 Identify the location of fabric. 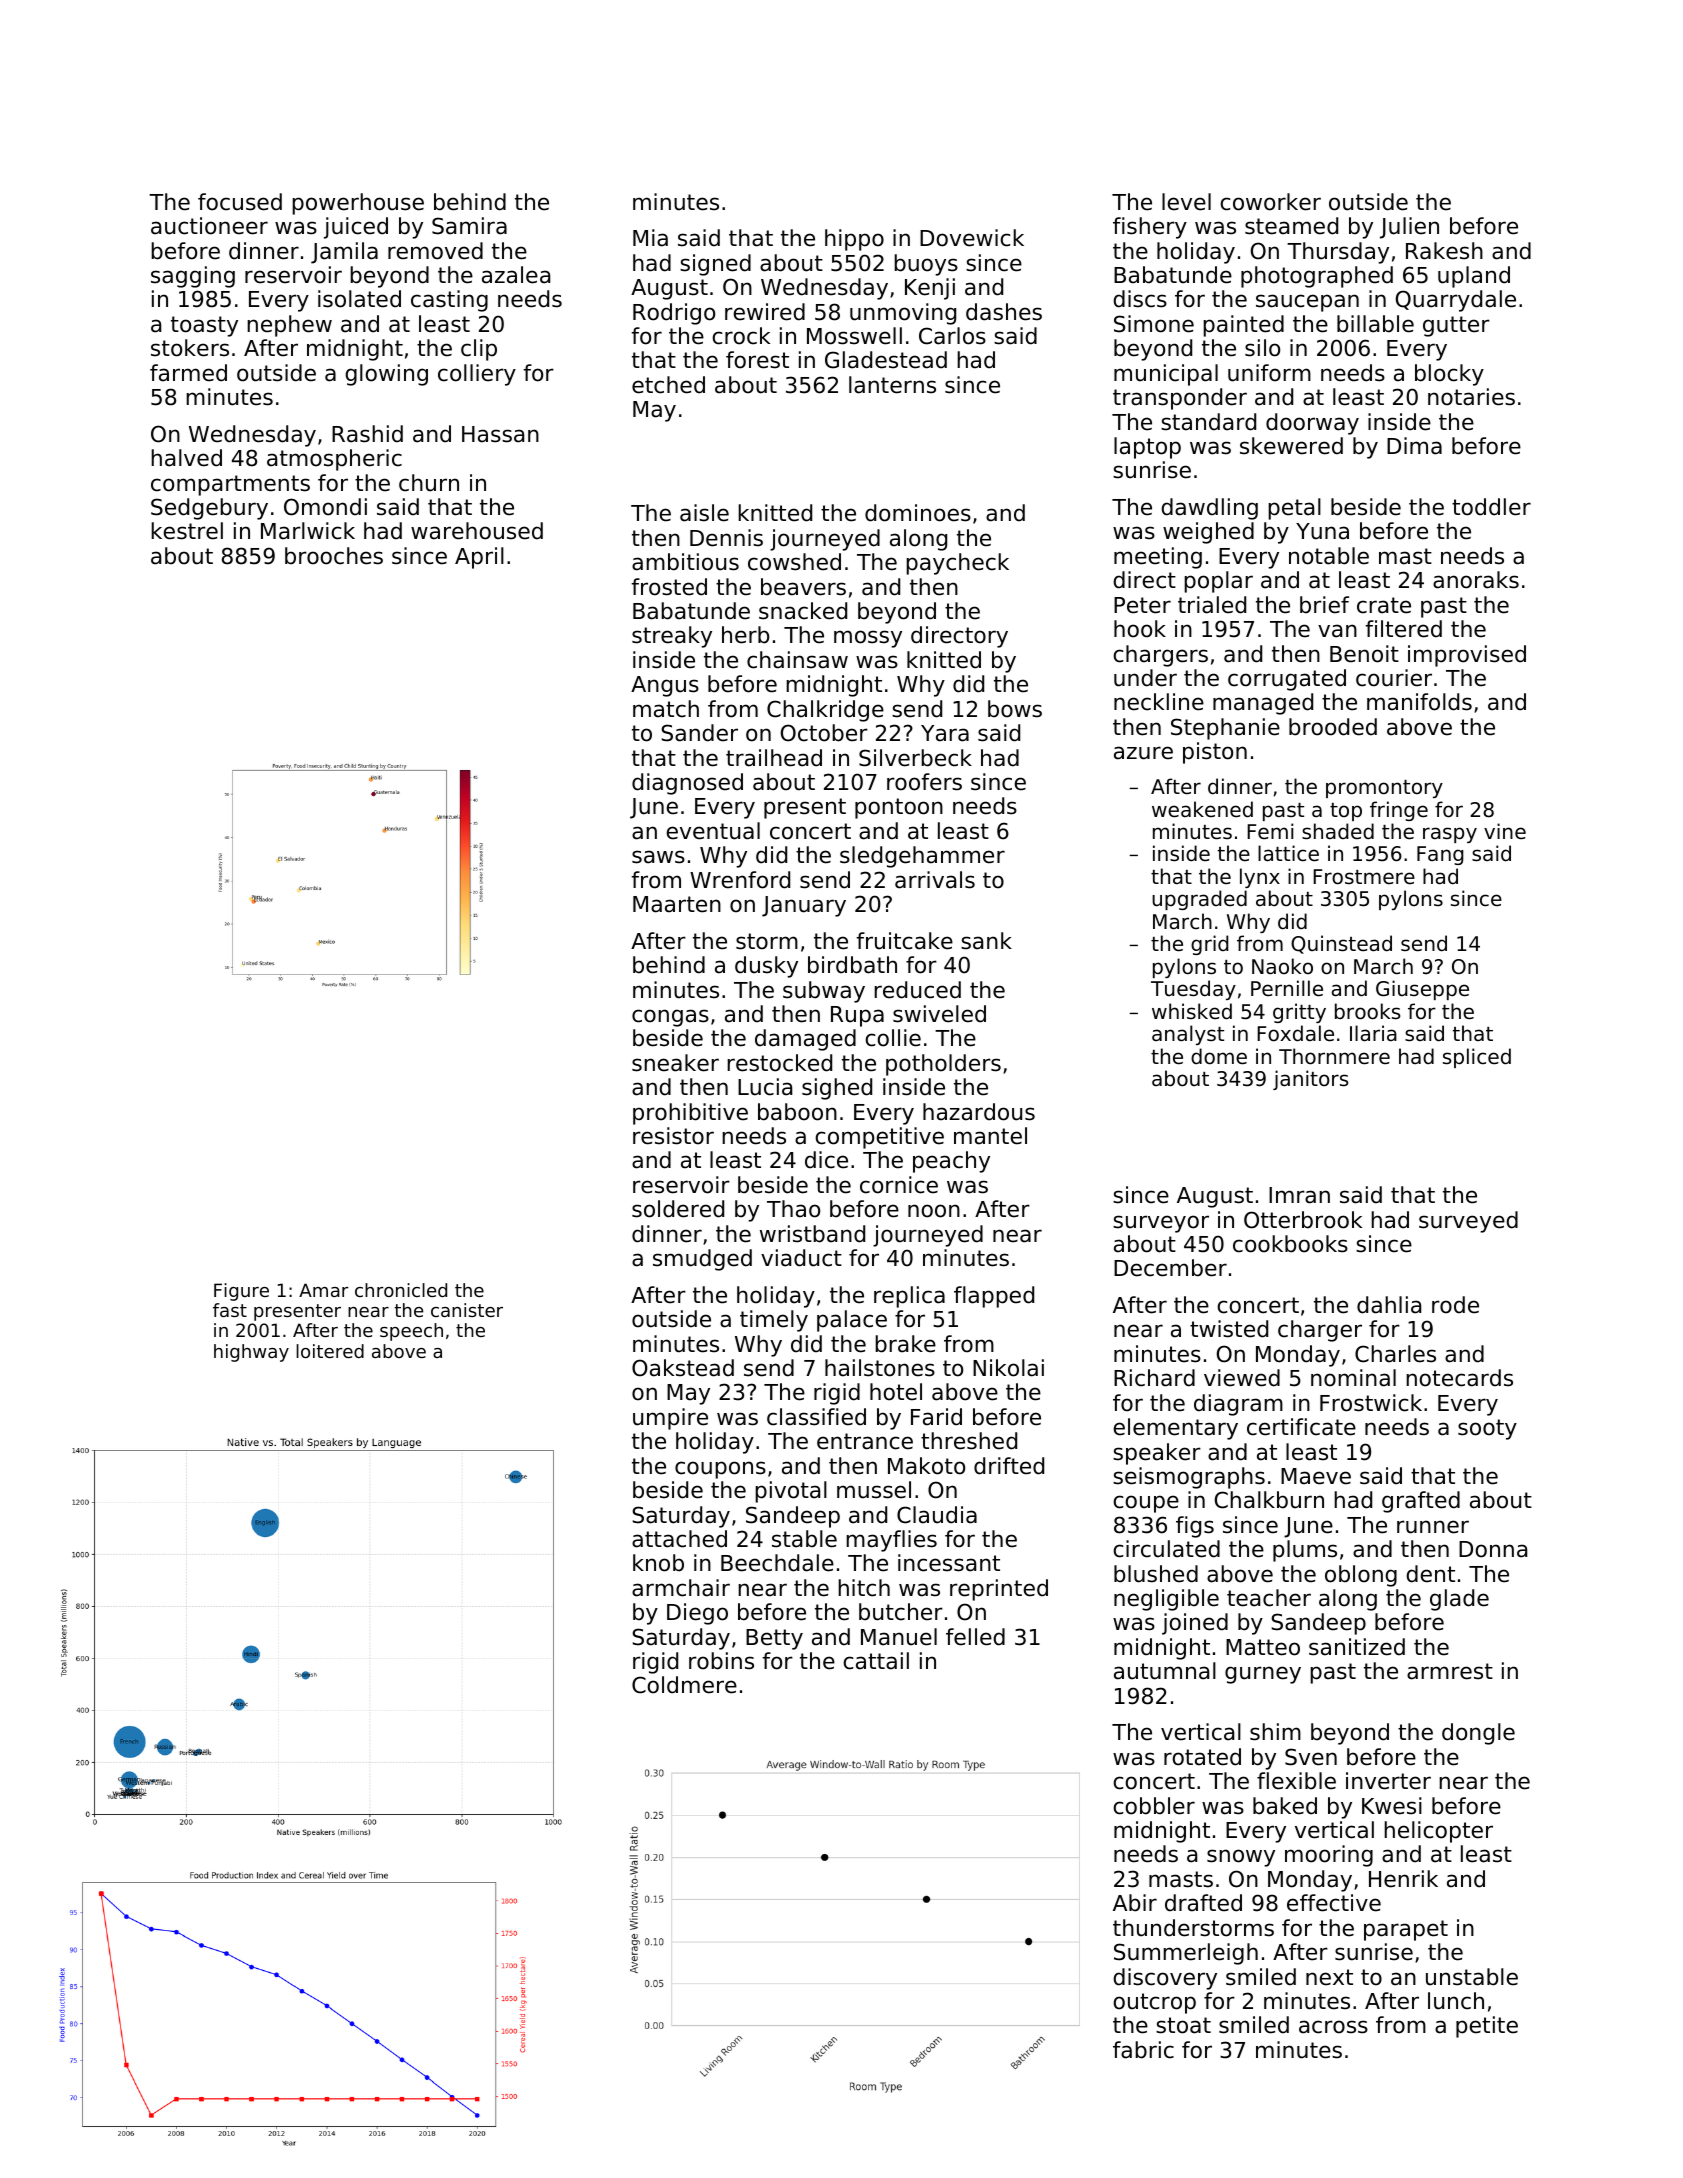
(1143, 2050).
